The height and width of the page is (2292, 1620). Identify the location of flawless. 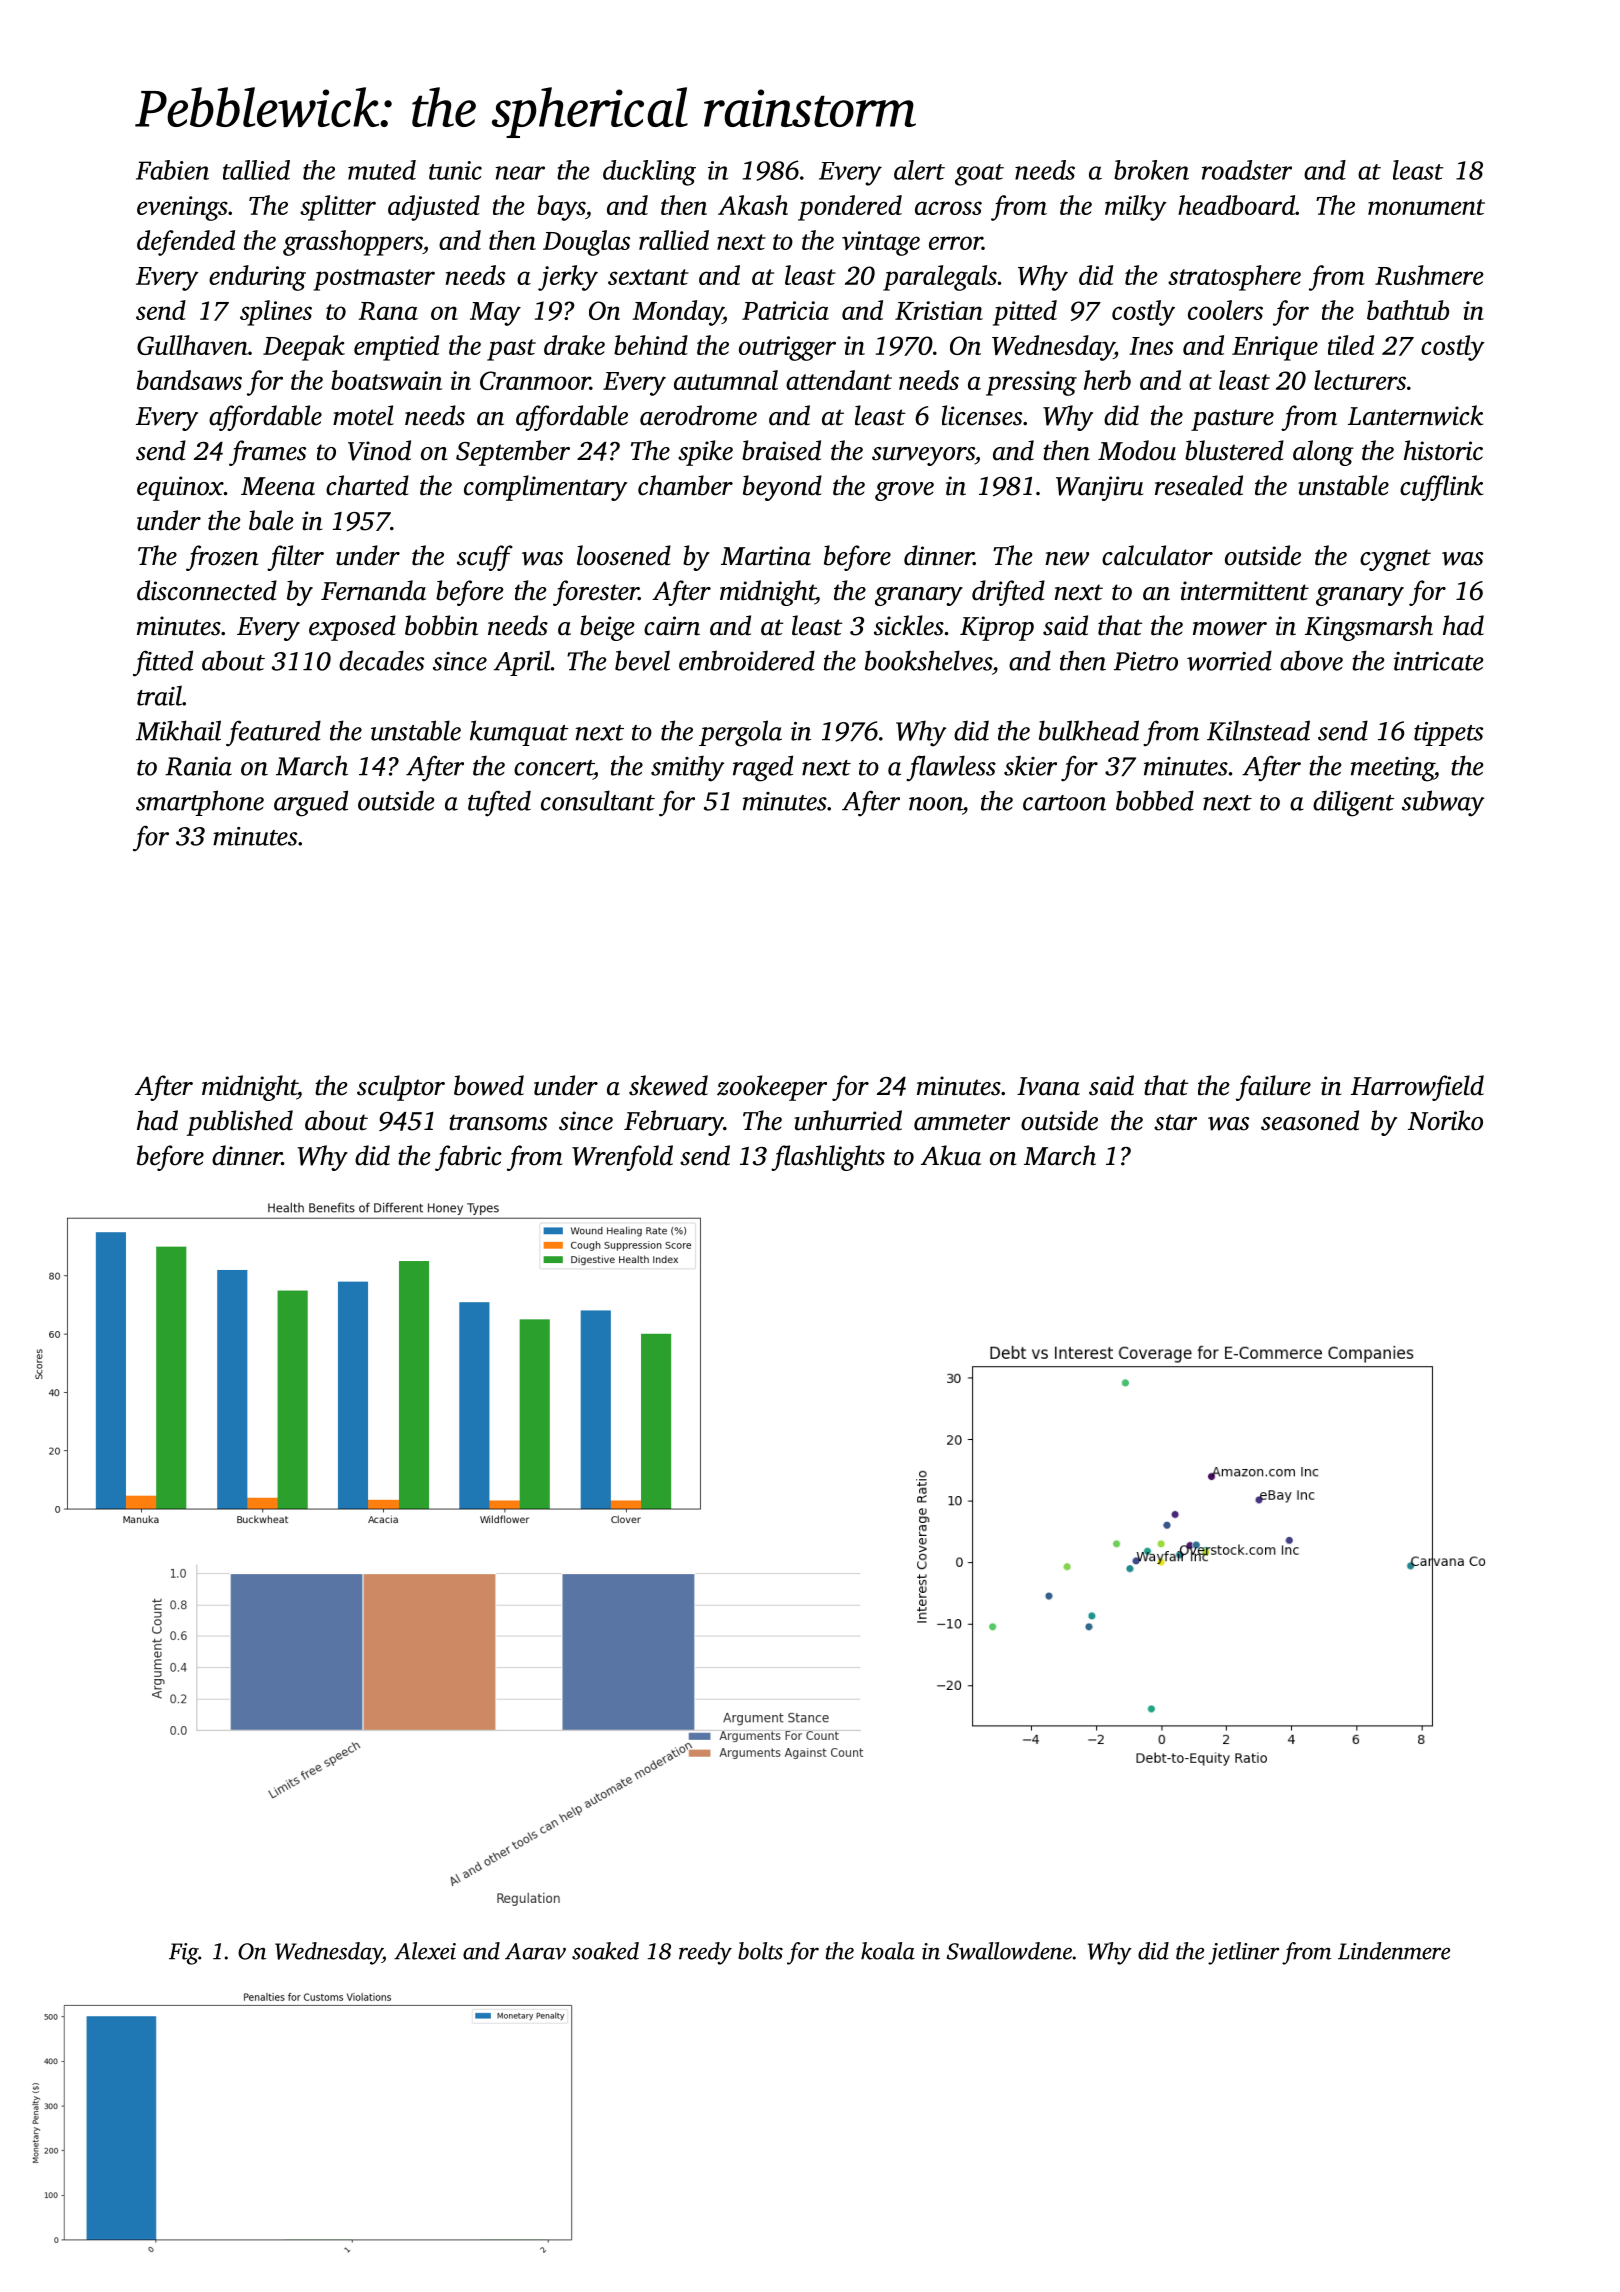
(951, 768).
